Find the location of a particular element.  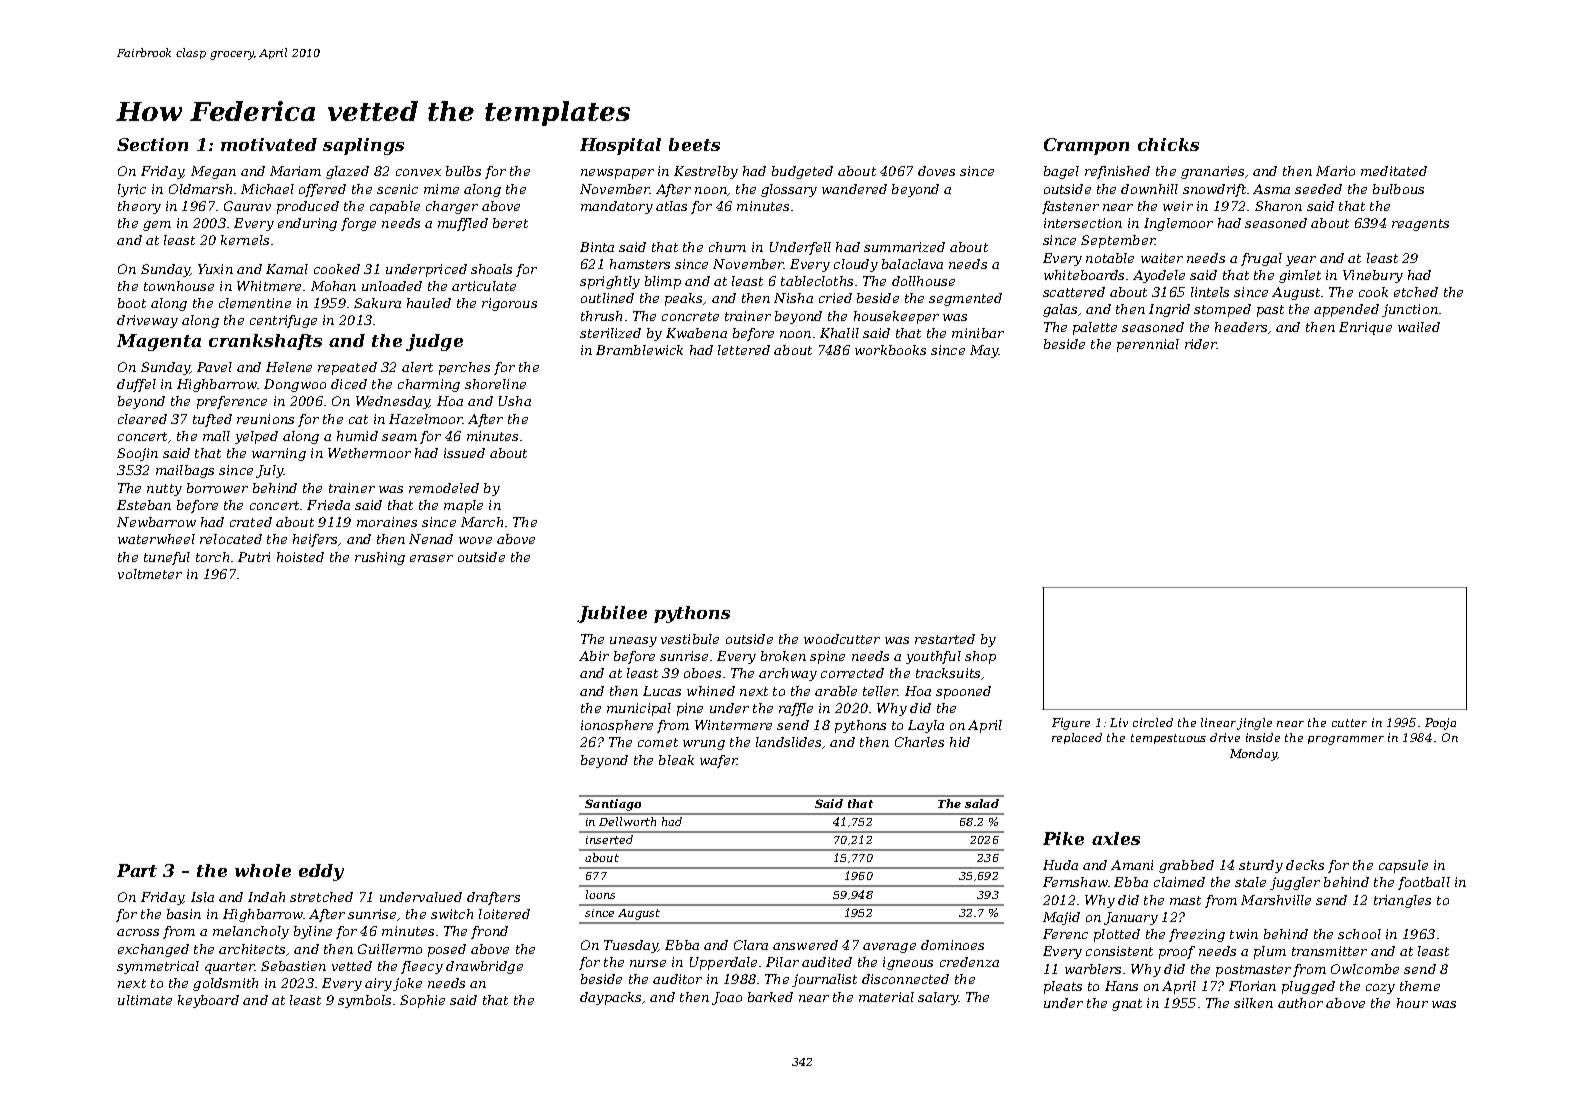

kernels is located at coordinates (245, 240).
